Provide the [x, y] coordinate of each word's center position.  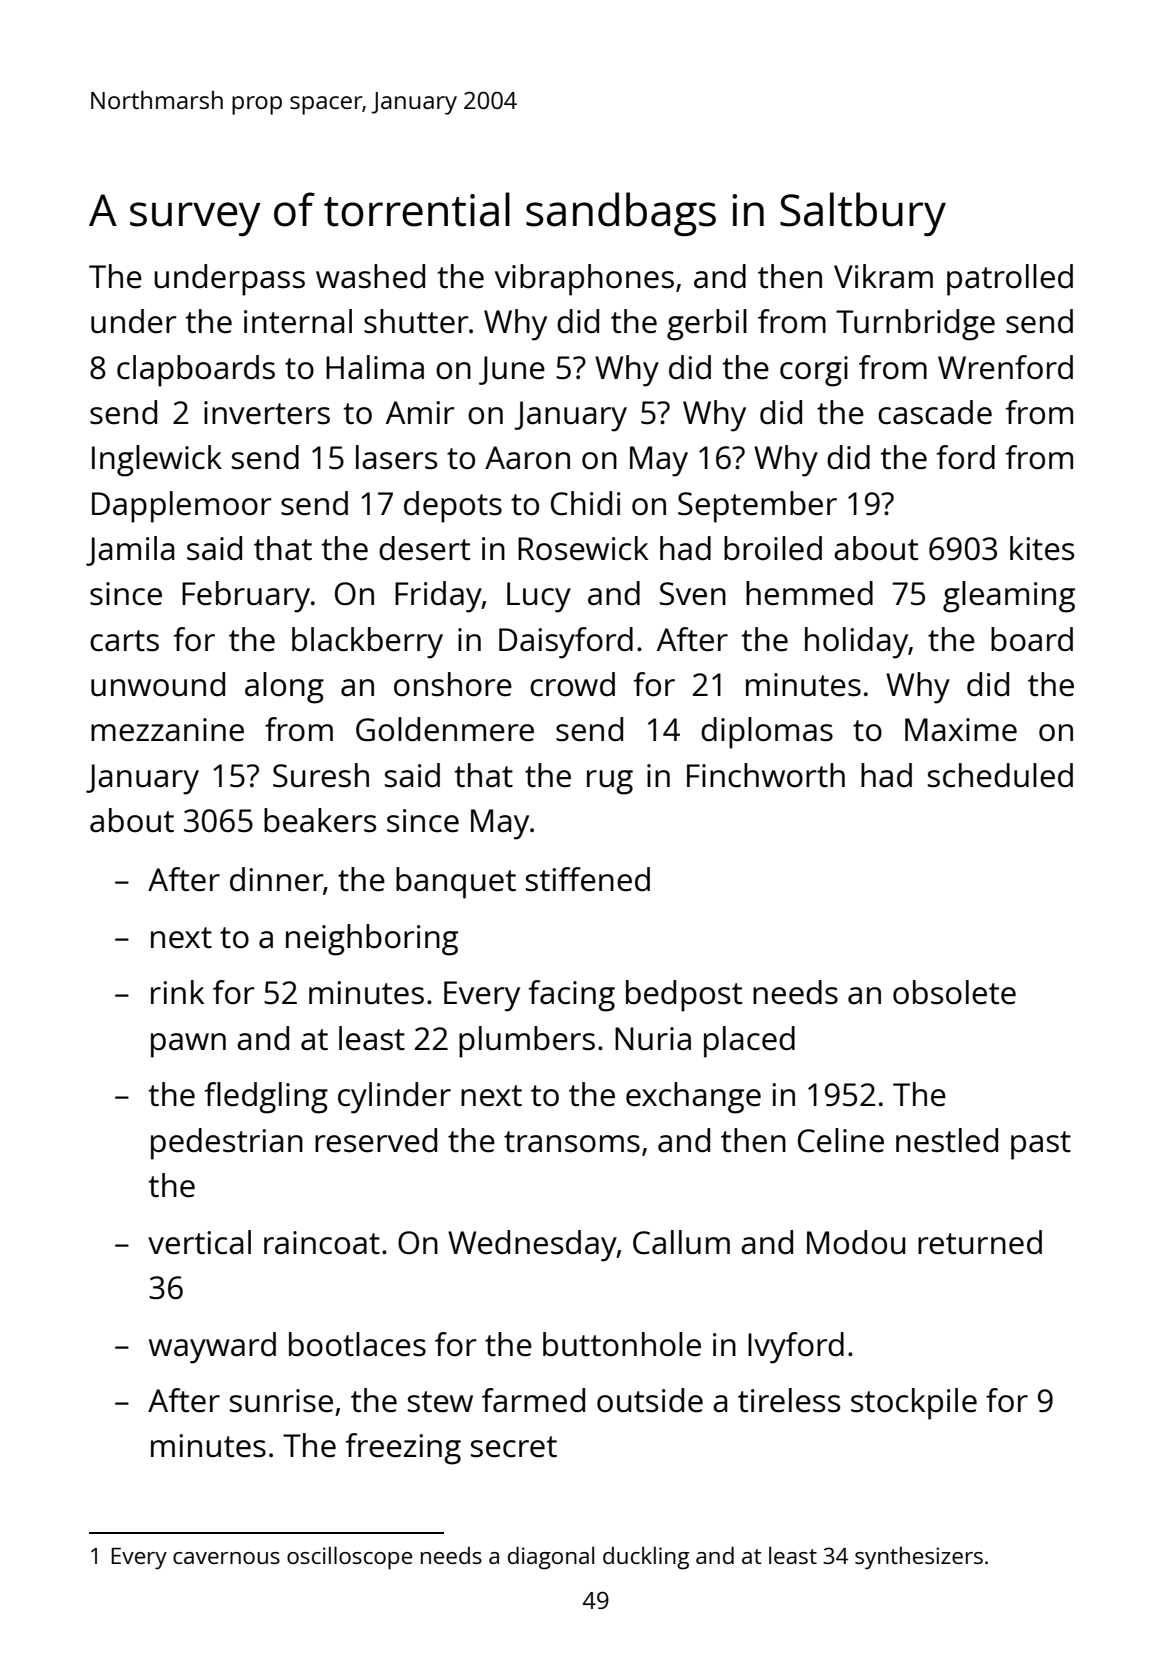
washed [370, 276]
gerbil [707, 325]
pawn [188, 1045]
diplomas [767, 733]
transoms [572, 1142]
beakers [320, 820]
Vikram [883, 276]
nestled [947, 1140]
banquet [456, 883]
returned [980, 1242]
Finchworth [766, 775]
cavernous [226, 1558]
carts [124, 641]
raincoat [322, 1243]
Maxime [961, 730]
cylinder [394, 1098]
